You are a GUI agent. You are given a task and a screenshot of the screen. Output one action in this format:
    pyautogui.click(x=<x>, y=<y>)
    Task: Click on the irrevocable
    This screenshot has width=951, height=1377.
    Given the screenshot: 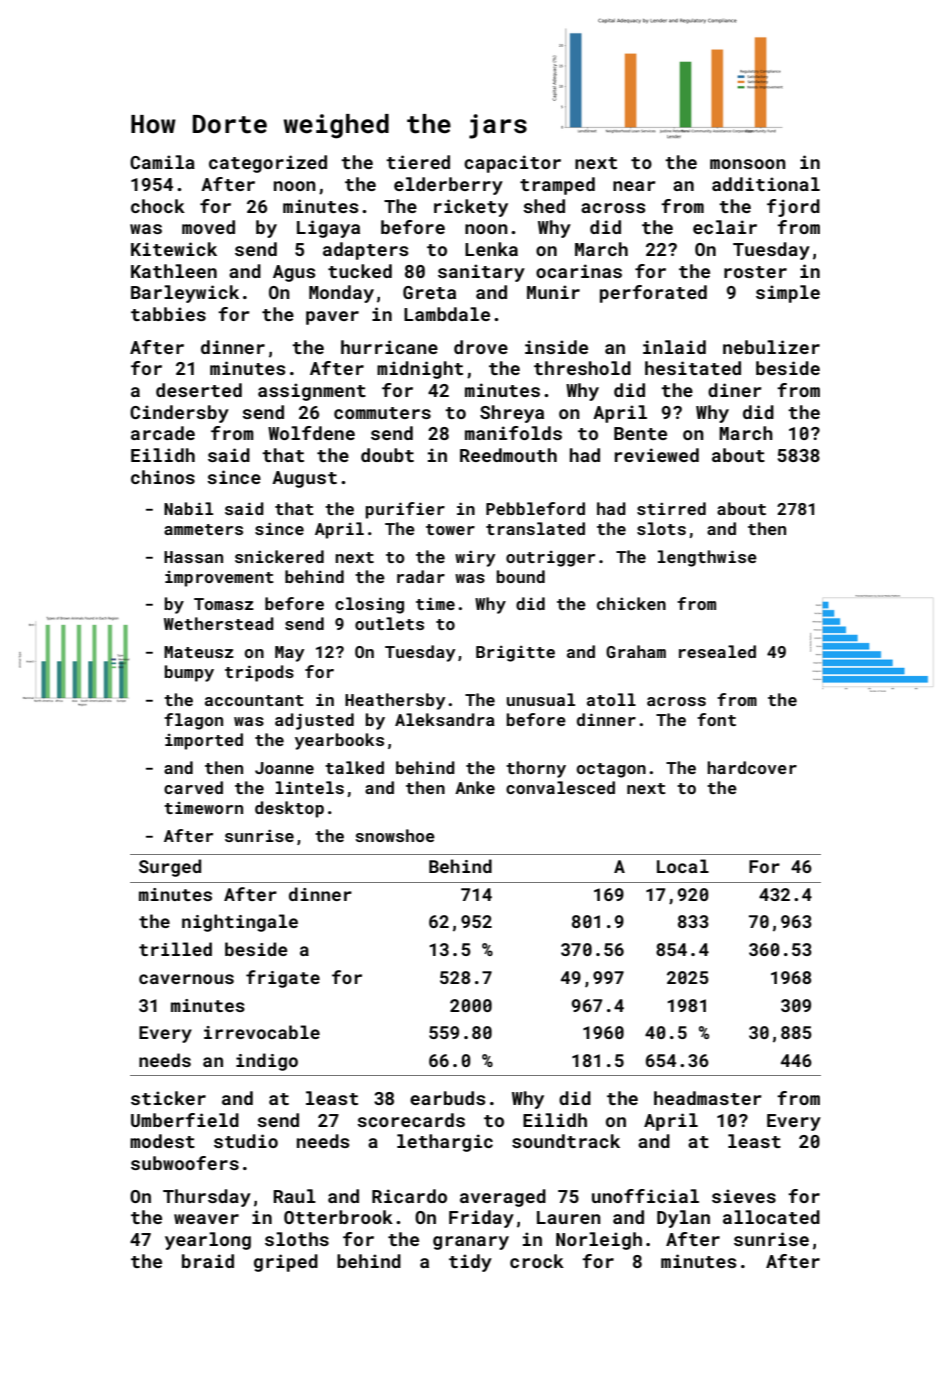 What is the action you would take?
    pyautogui.click(x=262, y=1032)
